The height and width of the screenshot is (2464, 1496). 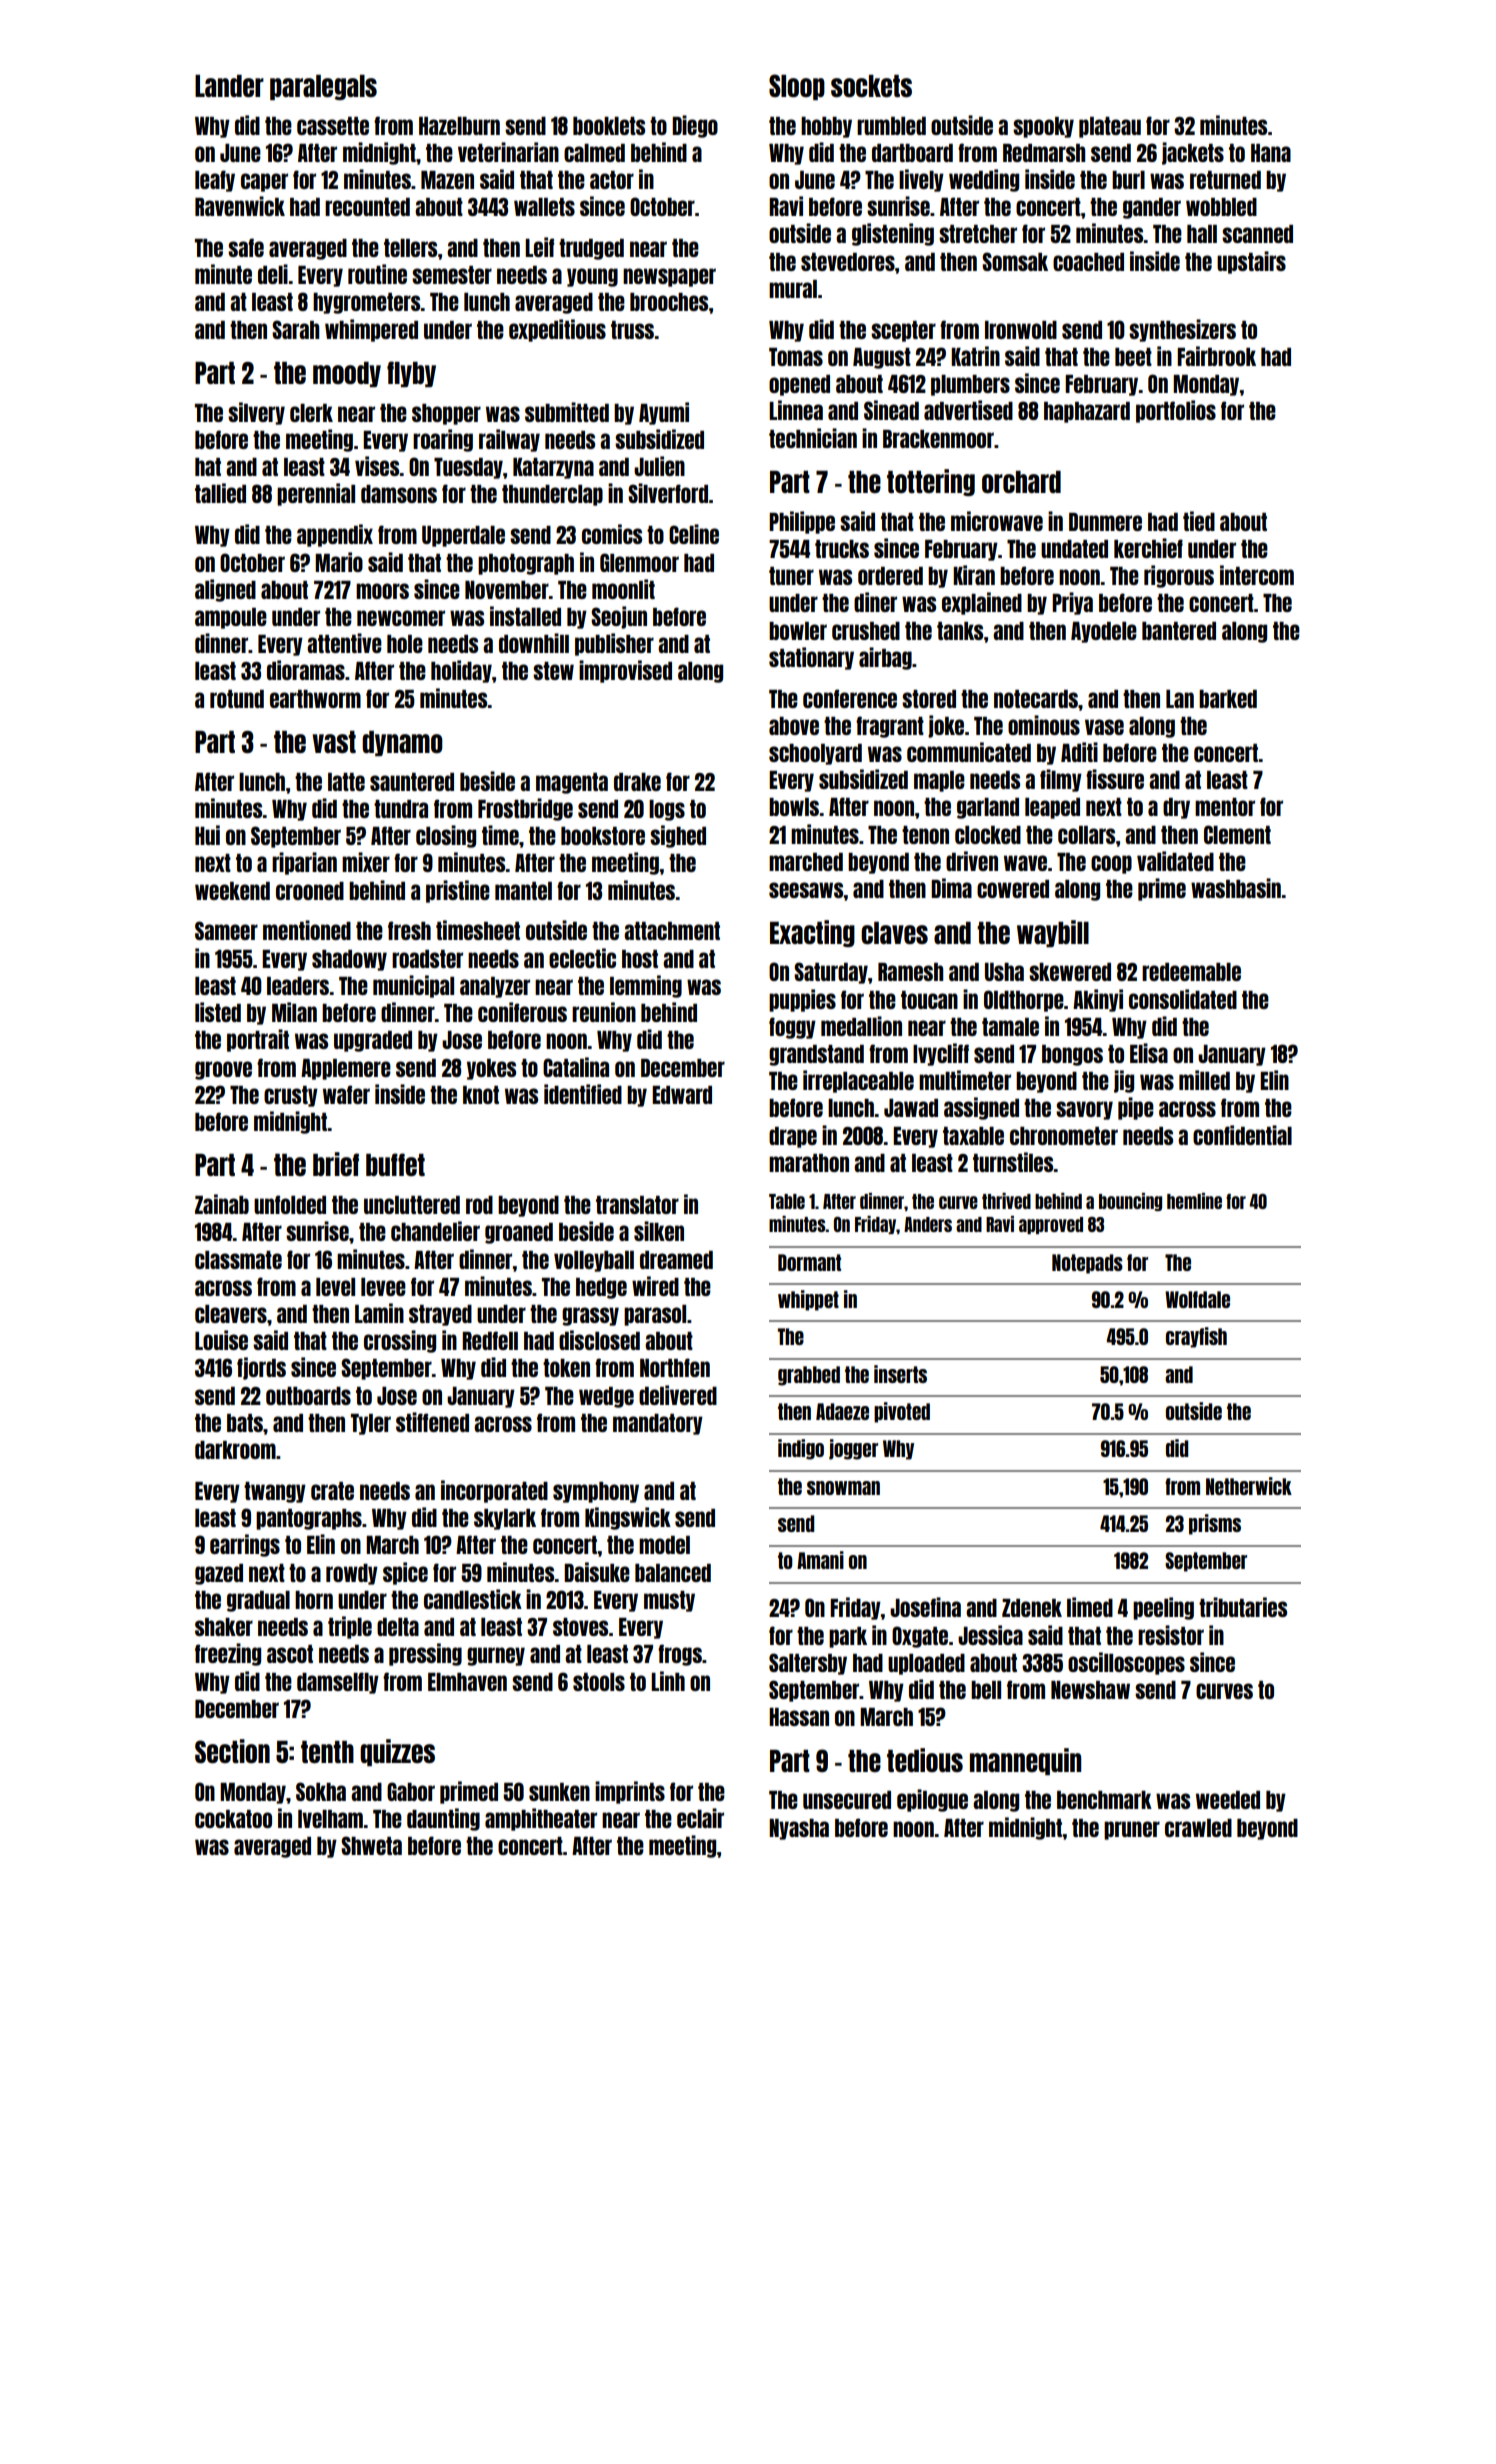 What do you see at coordinates (346, 782) in the screenshot?
I see `latte` at bounding box center [346, 782].
